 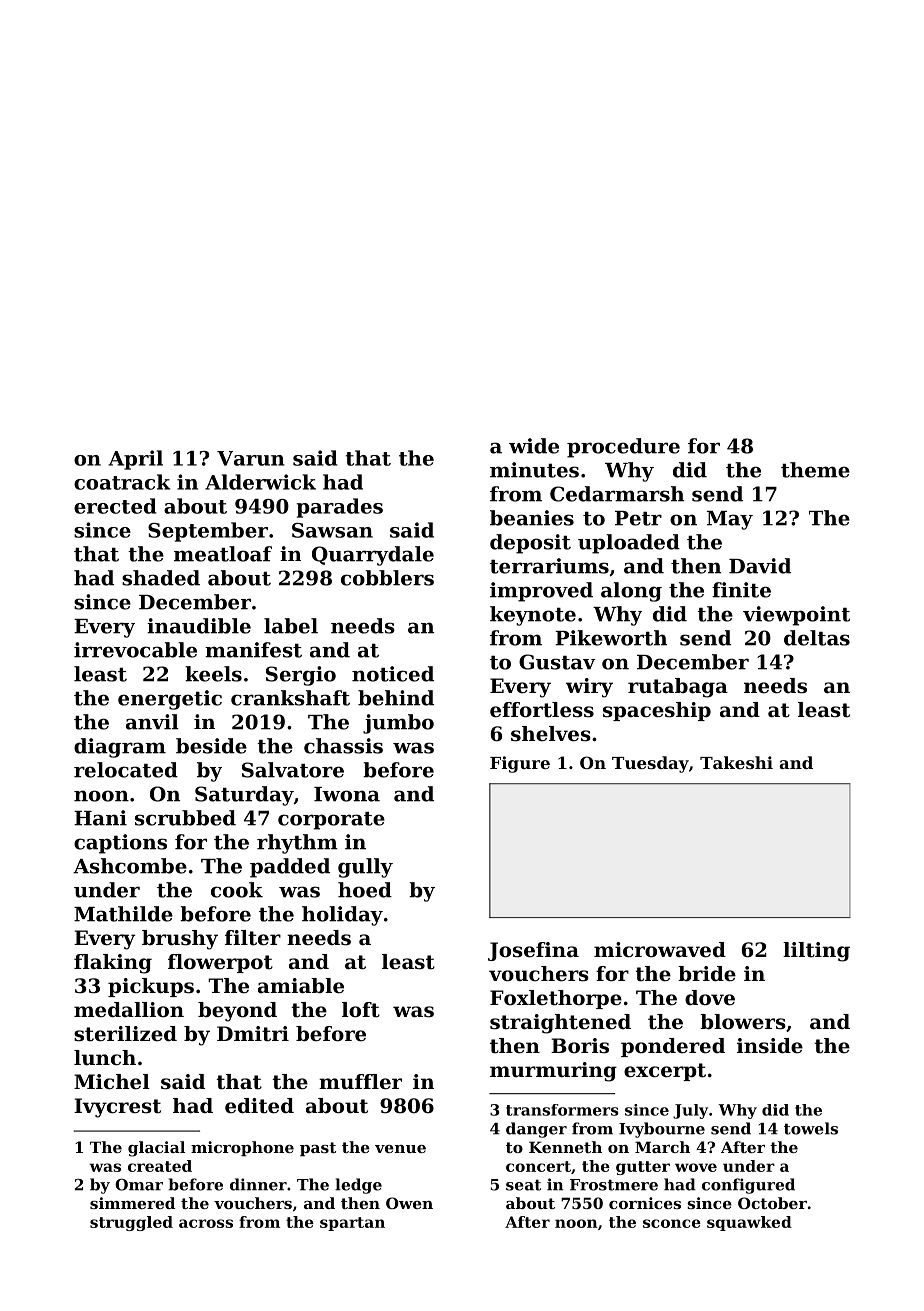 What do you see at coordinates (253, 1034) in the screenshot?
I see `Dmitri` at bounding box center [253, 1034].
